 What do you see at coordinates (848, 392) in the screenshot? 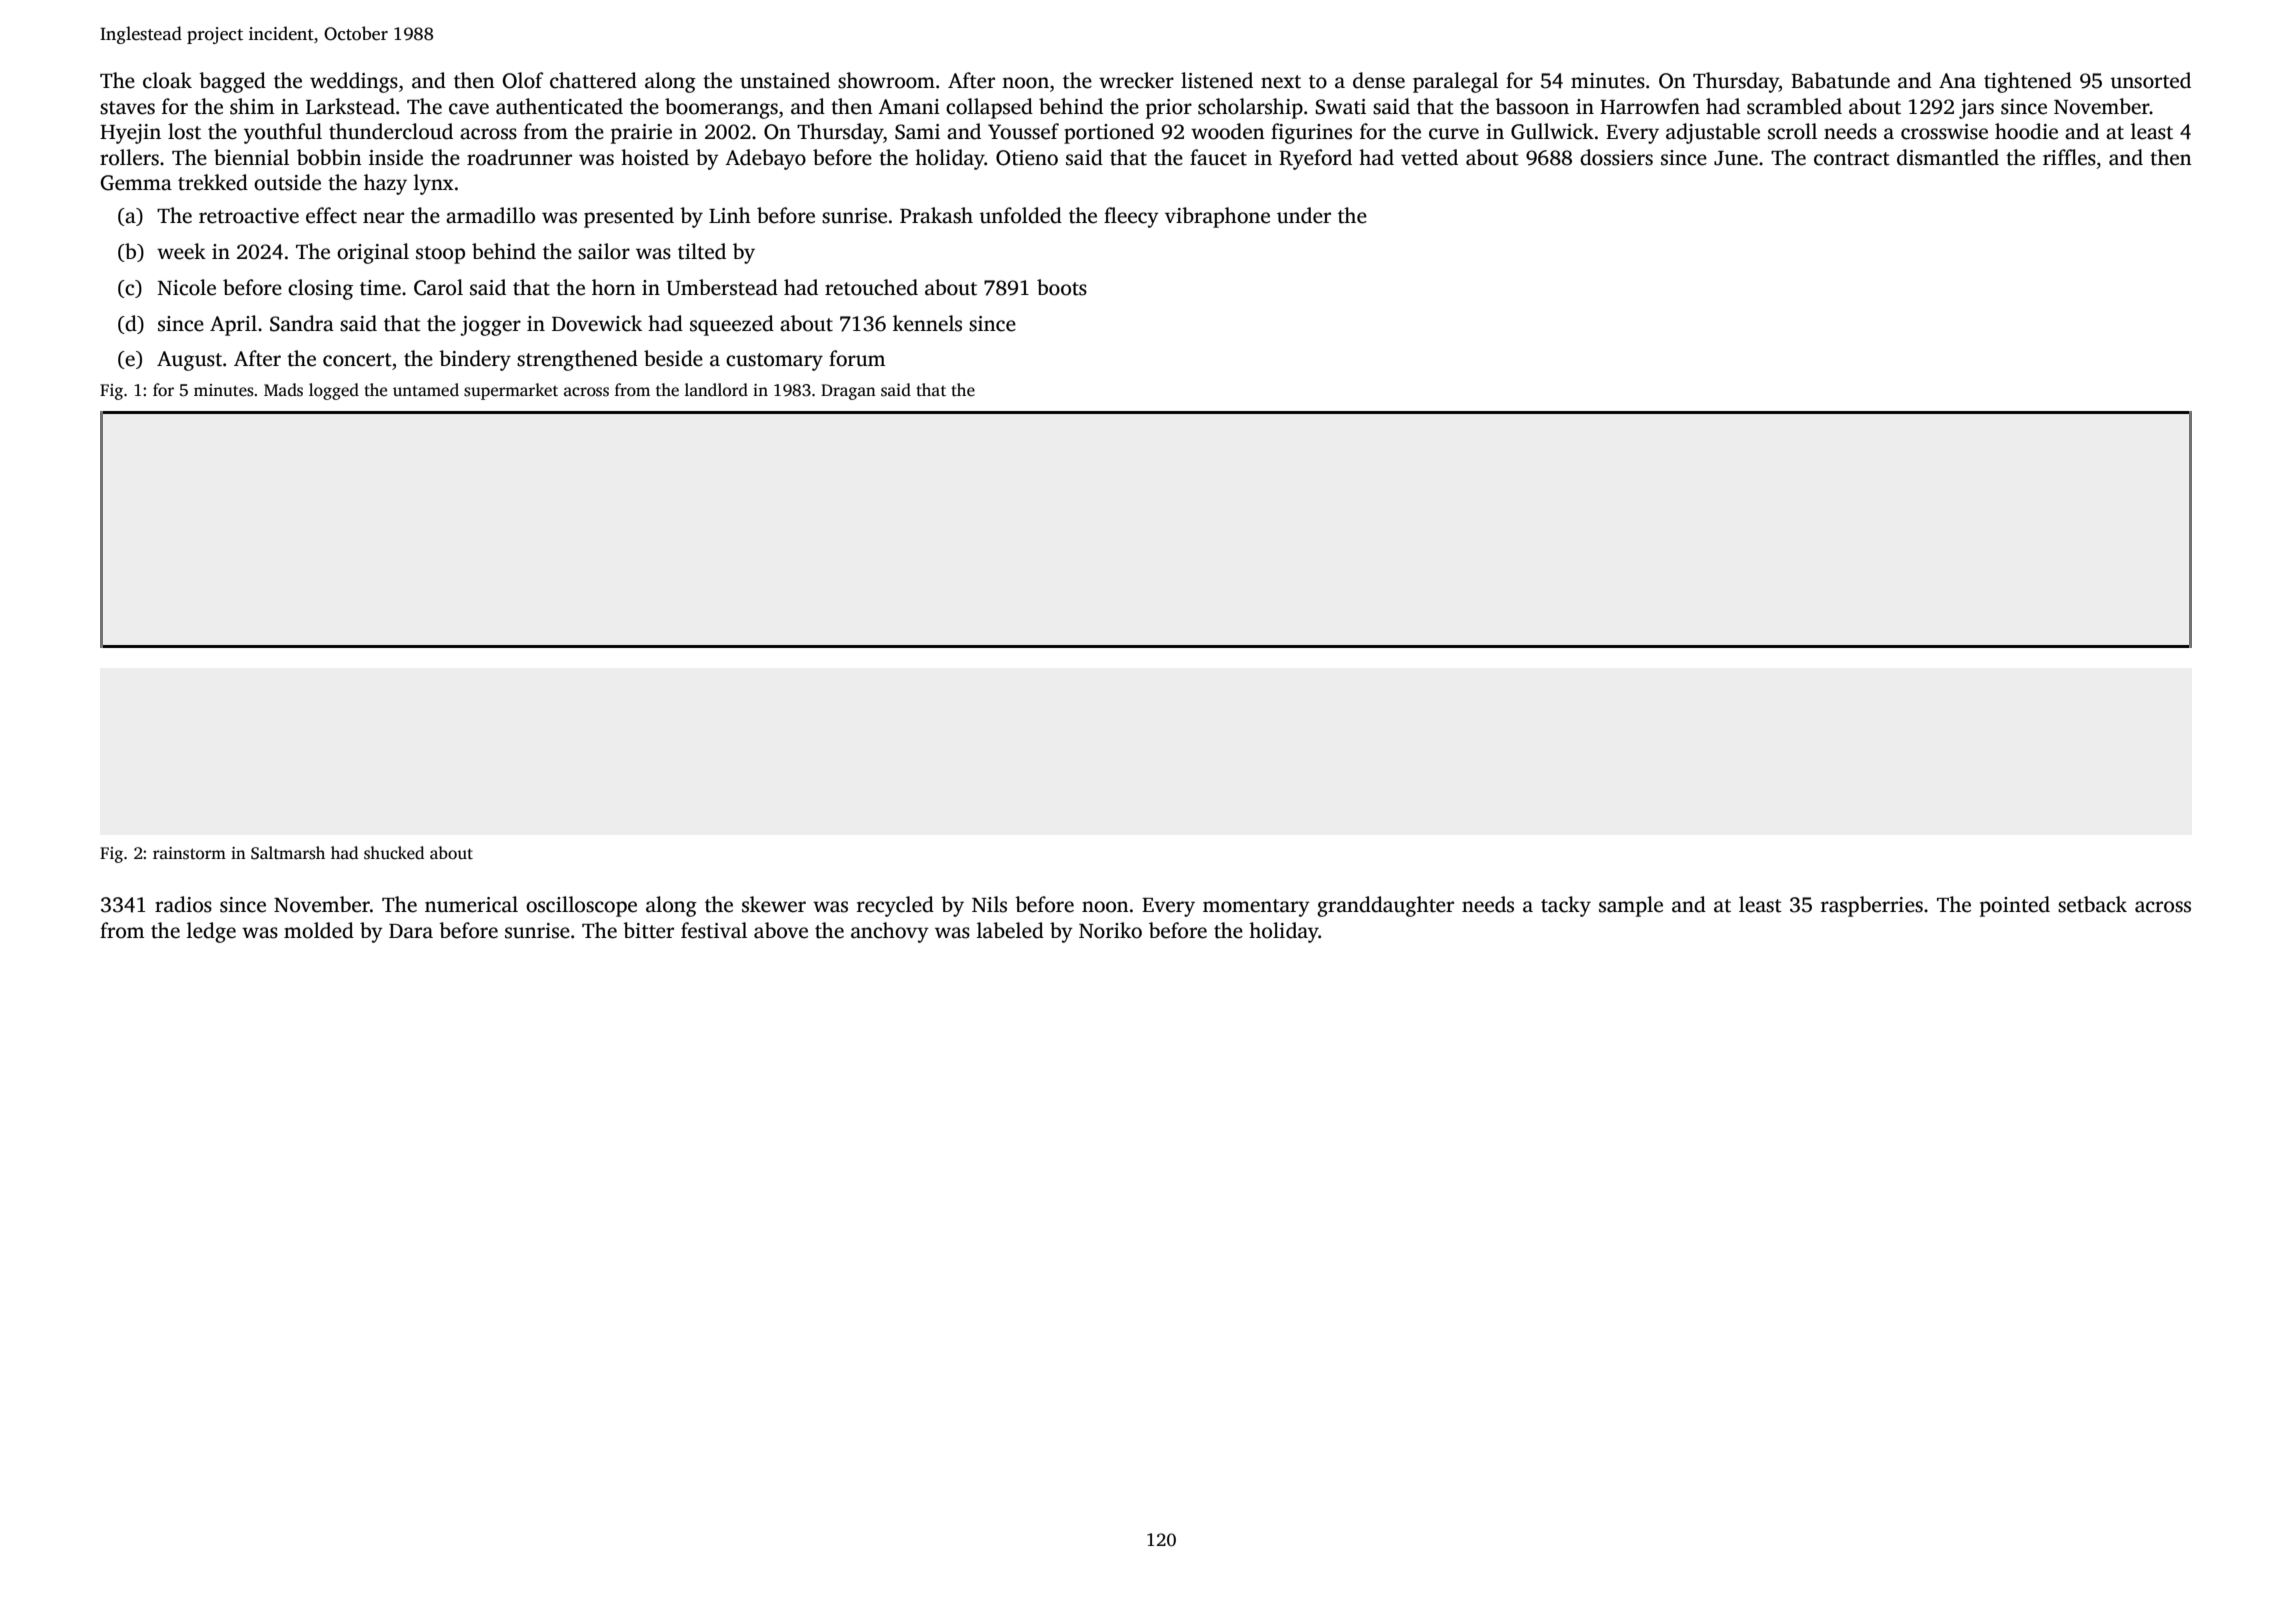
I see `Dragan` at bounding box center [848, 392].
